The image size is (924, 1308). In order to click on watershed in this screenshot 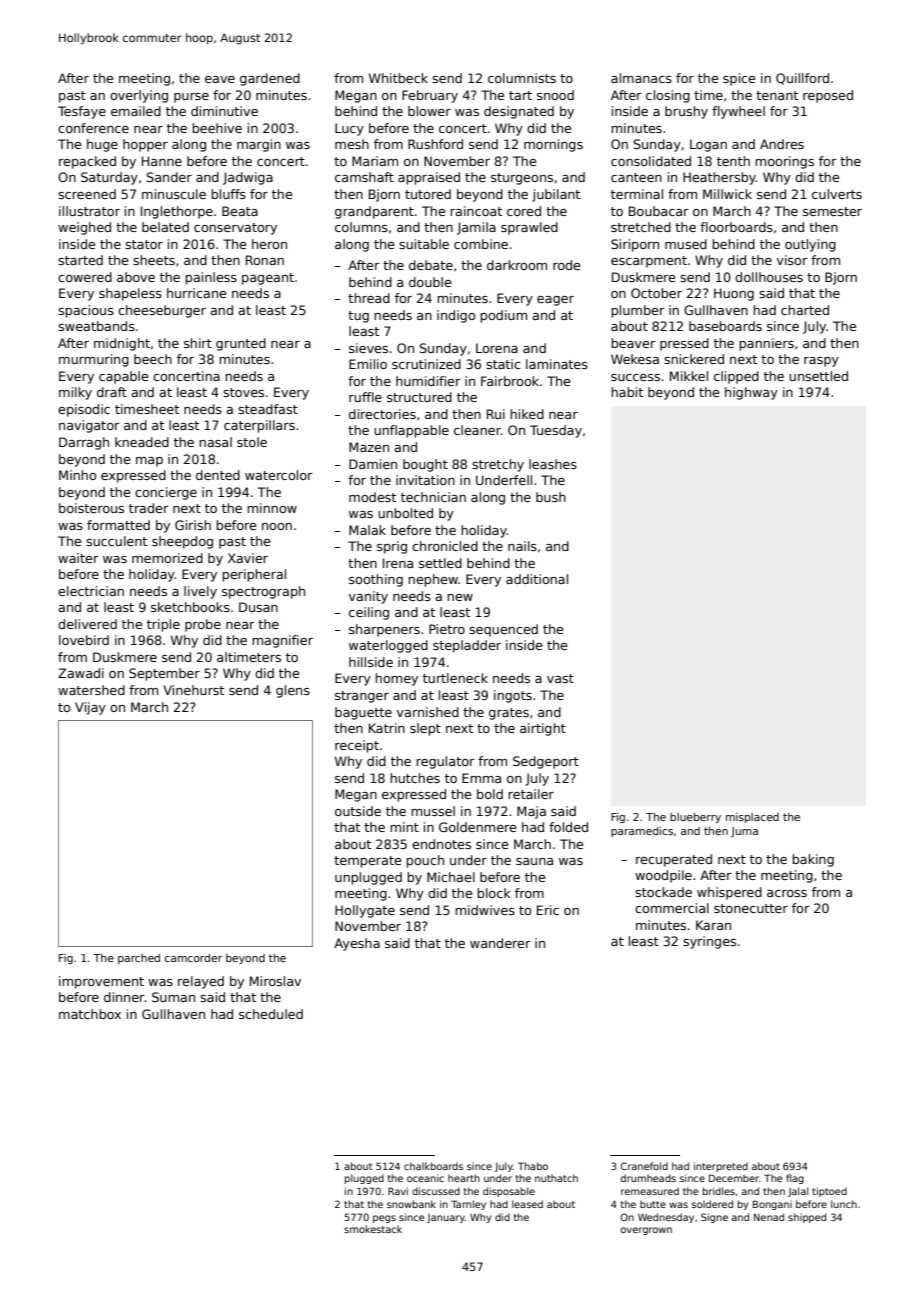, I will do `click(91, 690)`.
